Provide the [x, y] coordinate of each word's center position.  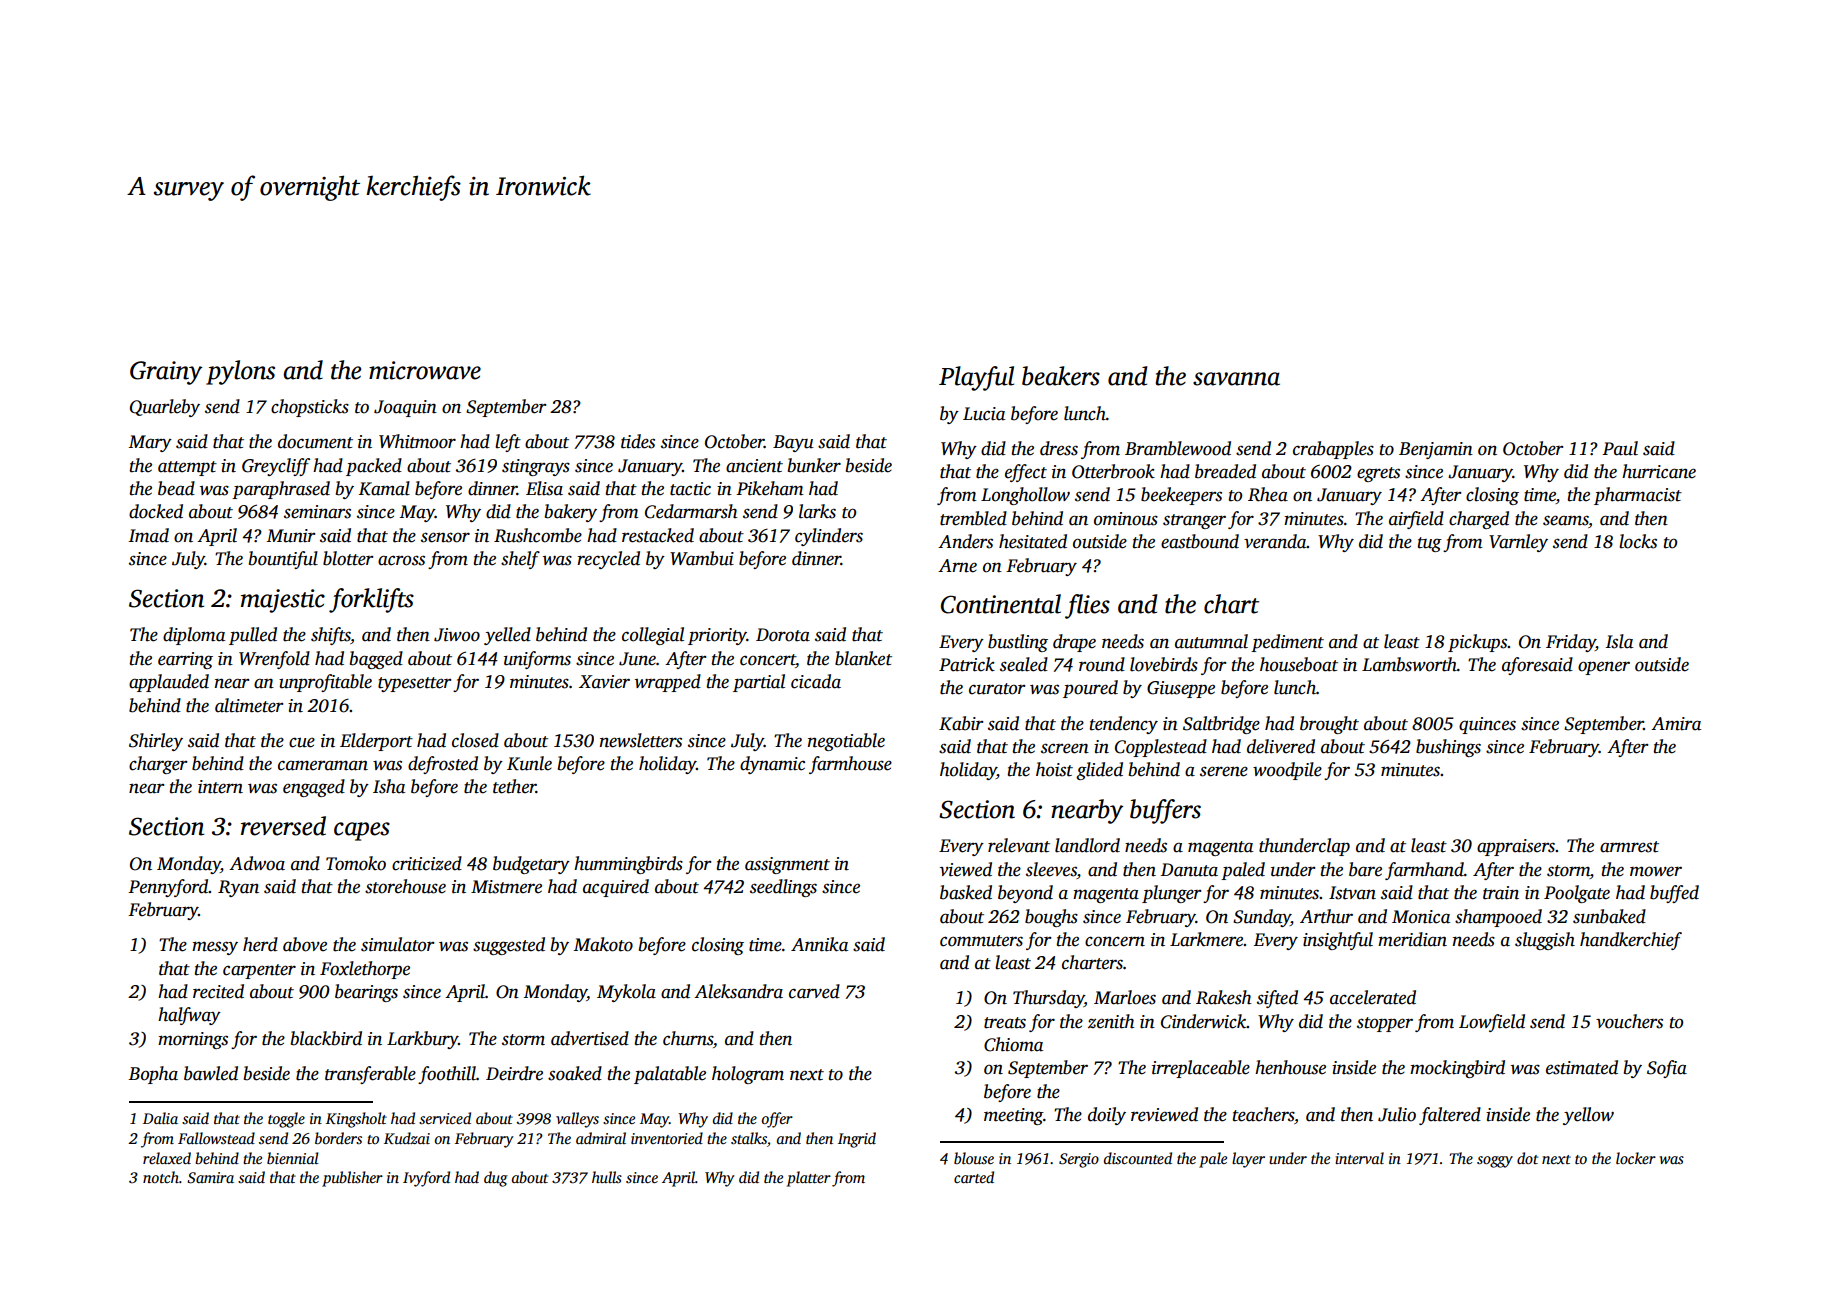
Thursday [1048, 999]
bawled [211, 1073]
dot [1527, 1158]
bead [176, 488]
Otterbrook [1113, 471]
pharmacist [1638, 496]
